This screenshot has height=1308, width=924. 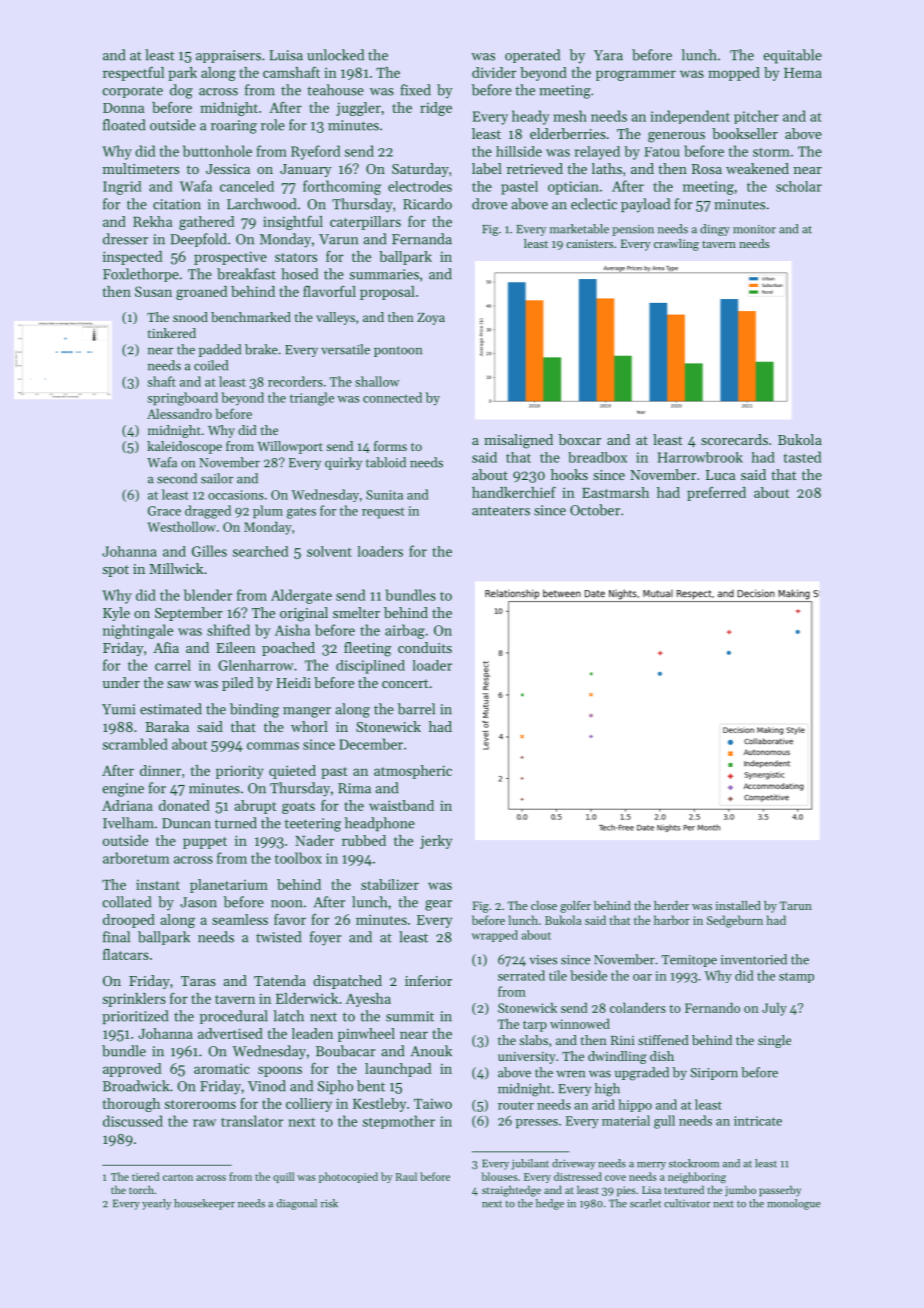 I want to click on preferred, so click(x=716, y=494).
